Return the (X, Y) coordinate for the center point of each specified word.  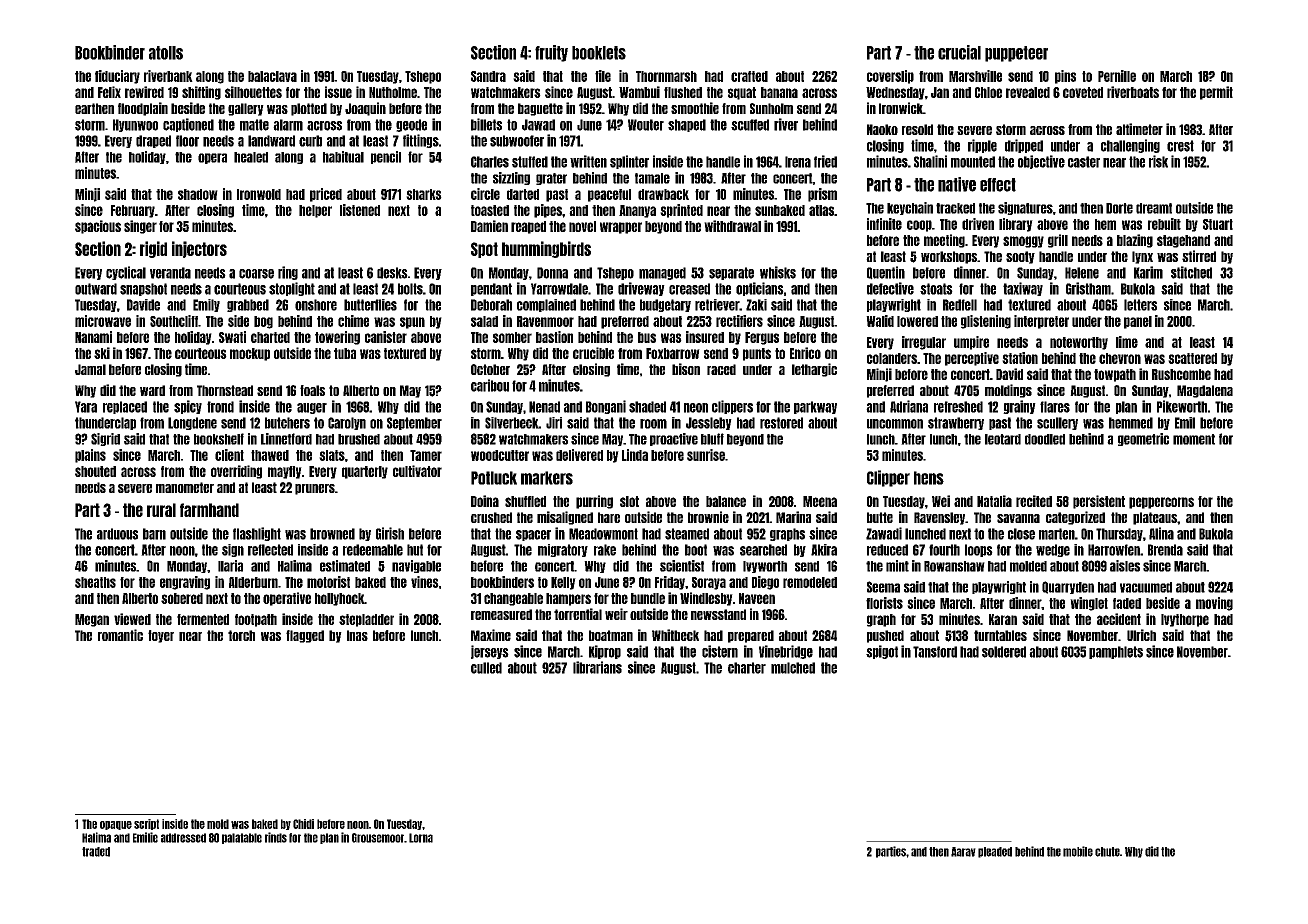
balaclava (272, 76)
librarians (597, 667)
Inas (357, 635)
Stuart (1218, 224)
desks (392, 273)
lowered (917, 321)
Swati (232, 337)
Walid (880, 321)
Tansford (935, 652)
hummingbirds (546, 249)
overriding (236, 472)
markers (547, 478)
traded (96, 852)
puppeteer (1016, 54)
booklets (599, 53)
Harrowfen (1114, 550)
